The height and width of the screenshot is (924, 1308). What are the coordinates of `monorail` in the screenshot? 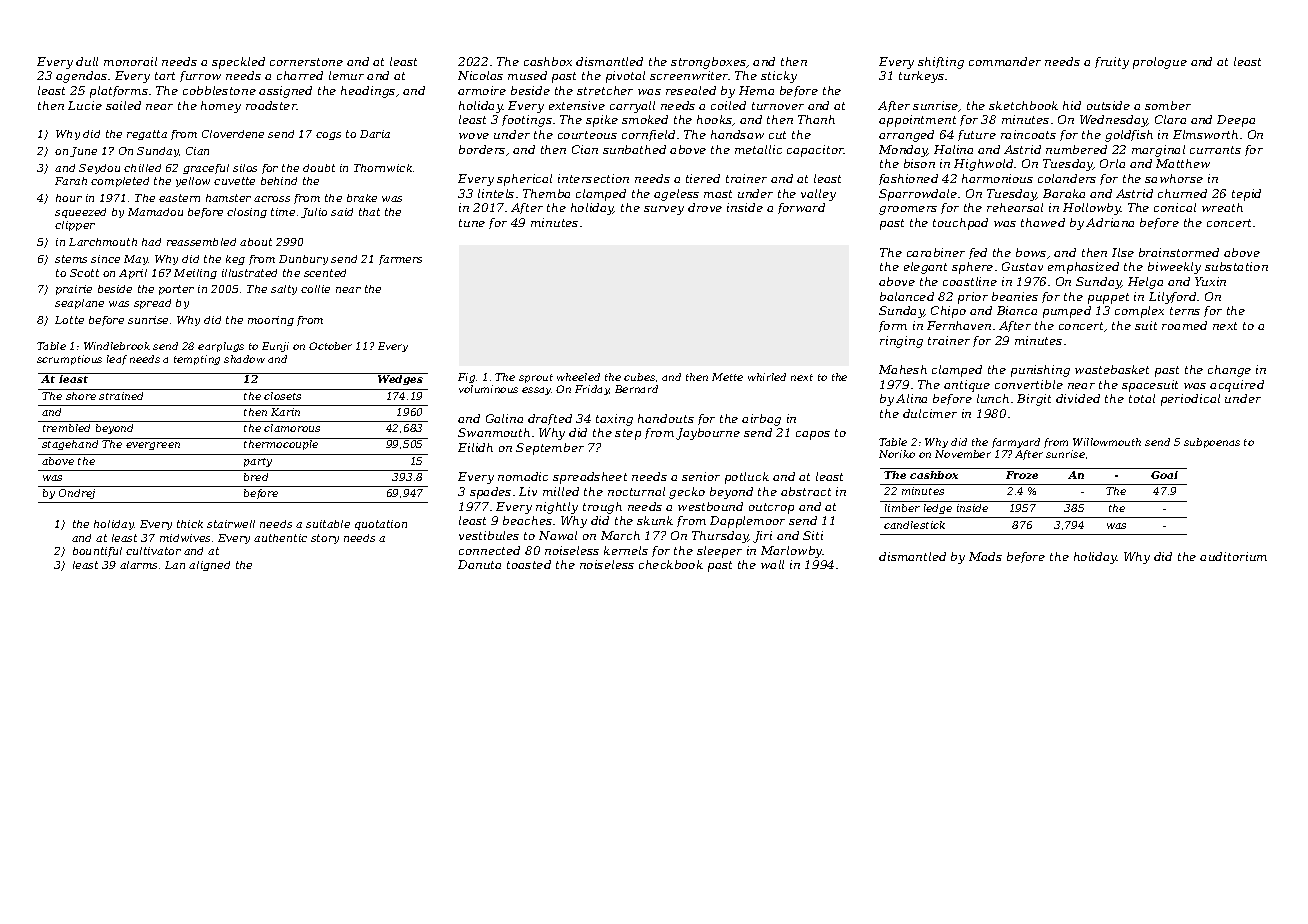 It's located at (130, 61).
